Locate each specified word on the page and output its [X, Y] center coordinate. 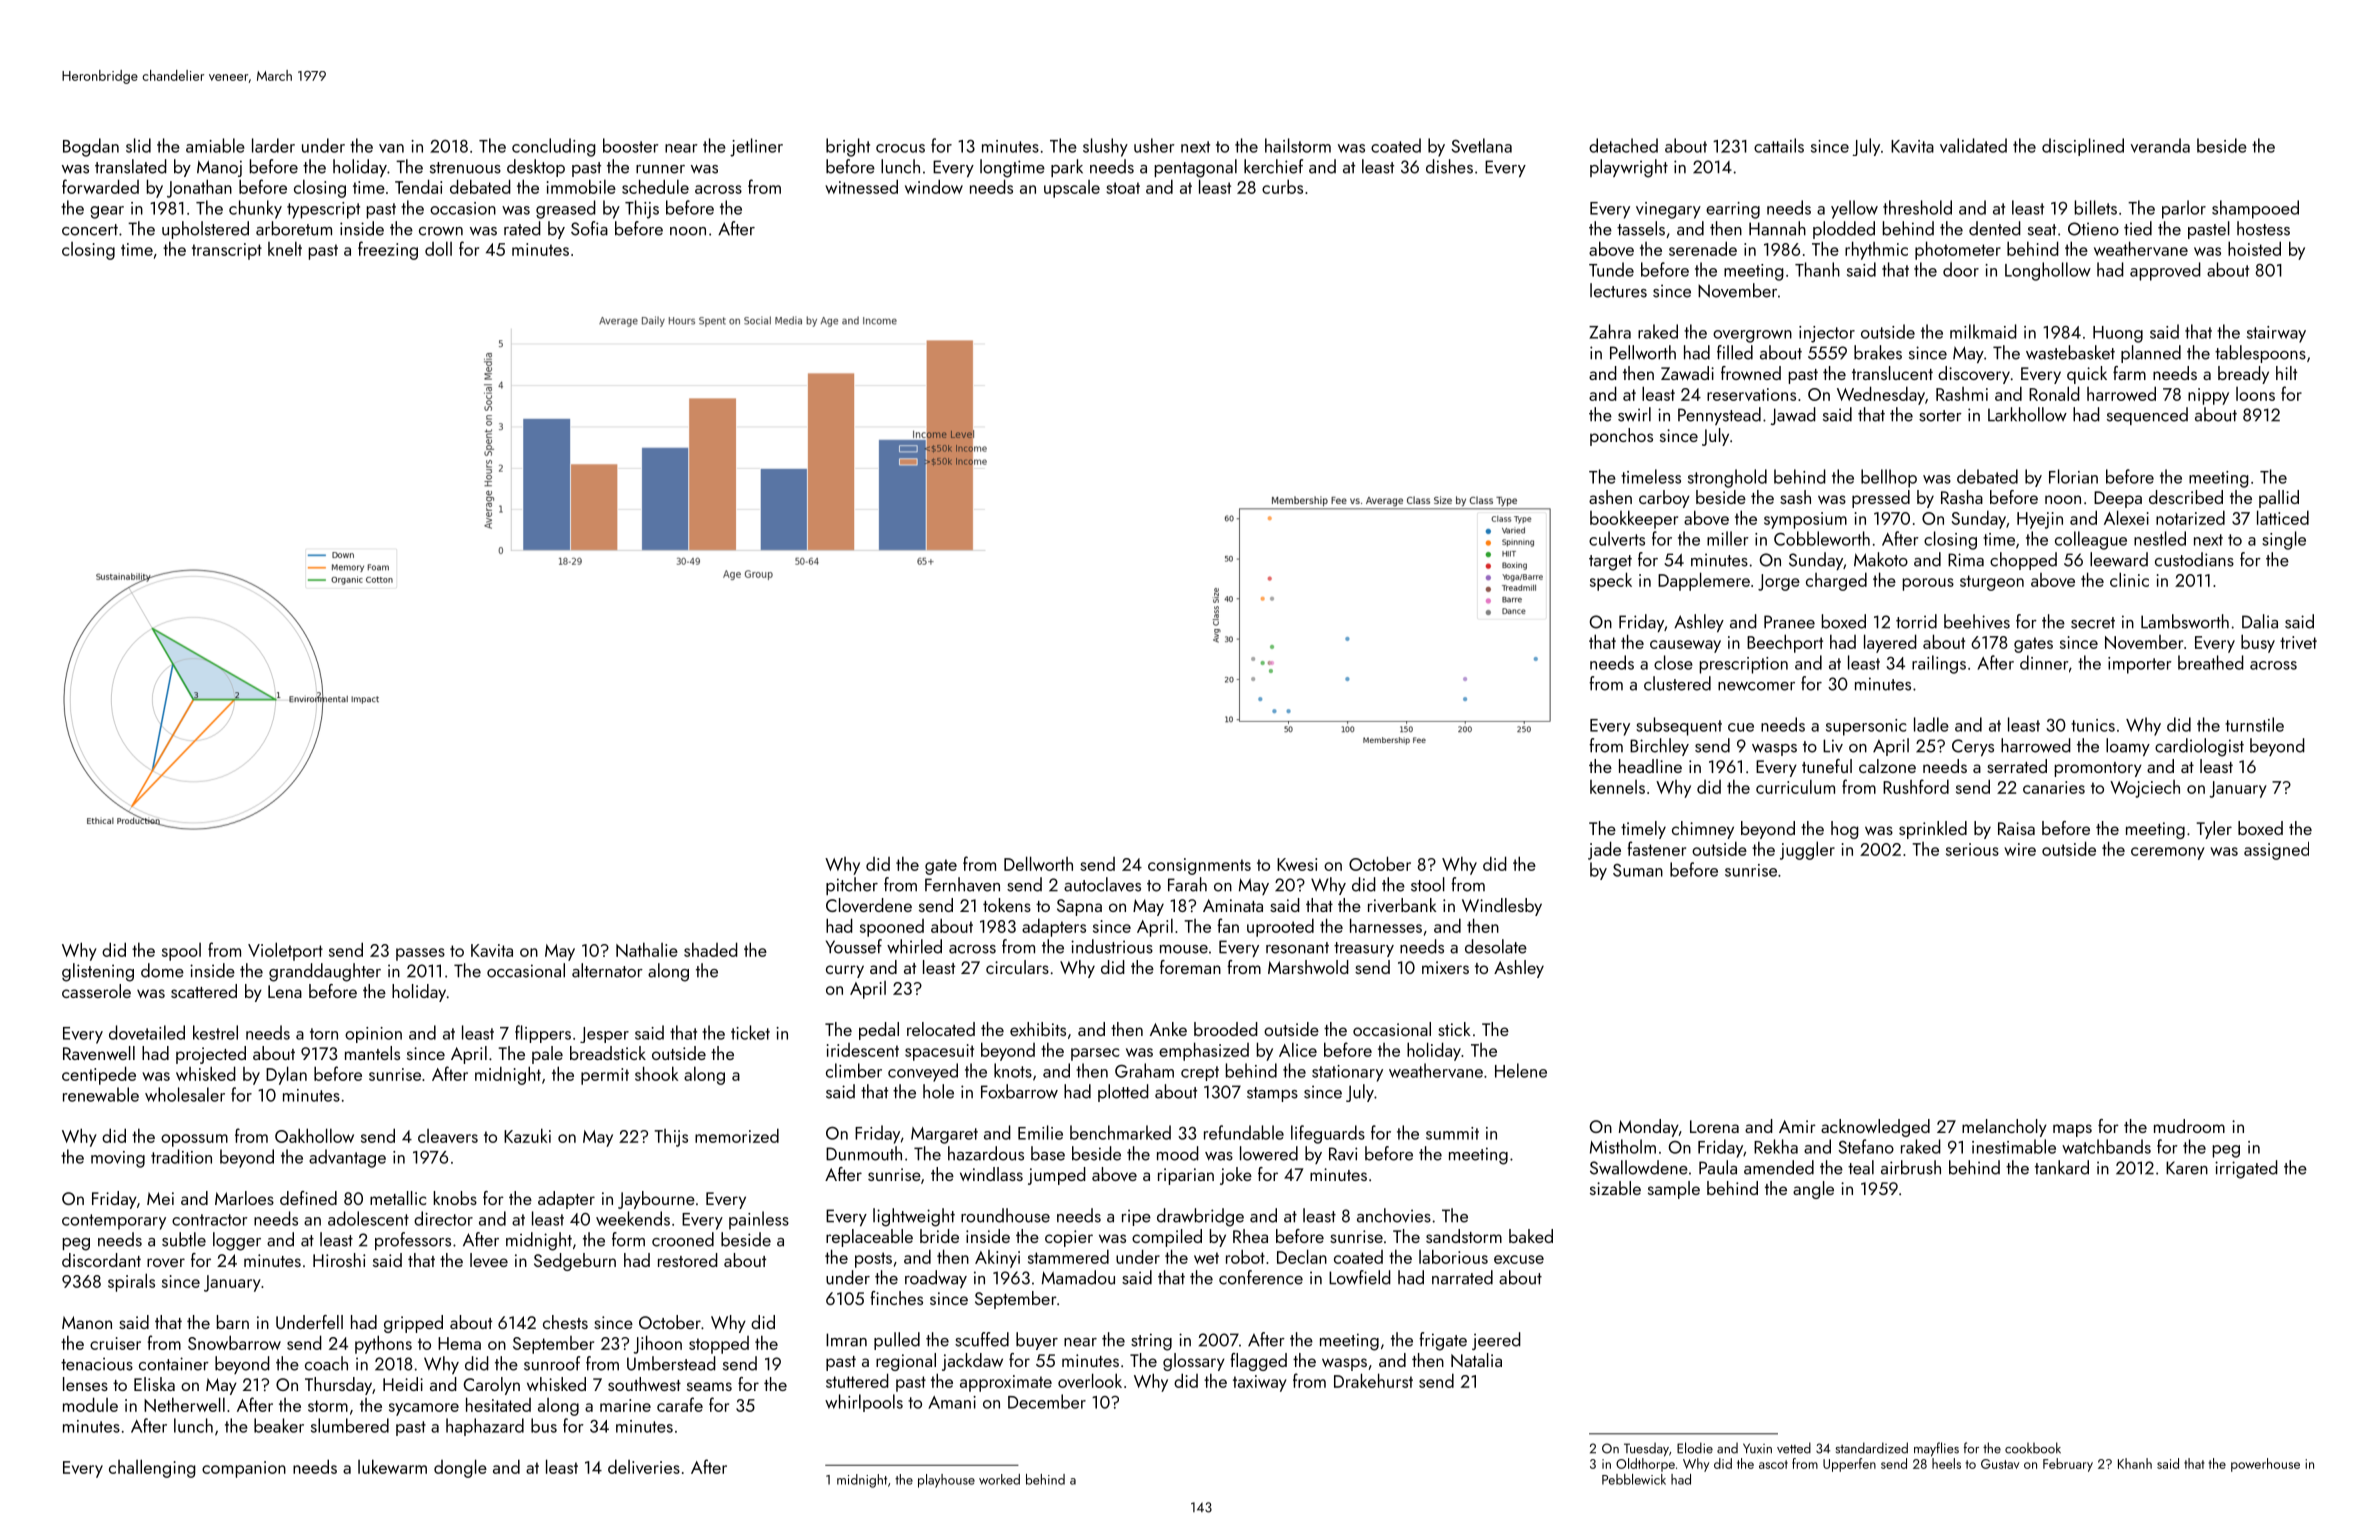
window [934, 186]
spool [181, 952]
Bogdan [91, 147]
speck [1611, 581]
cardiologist [2199, 747]
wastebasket [2070, 352]
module [90, 1404]
